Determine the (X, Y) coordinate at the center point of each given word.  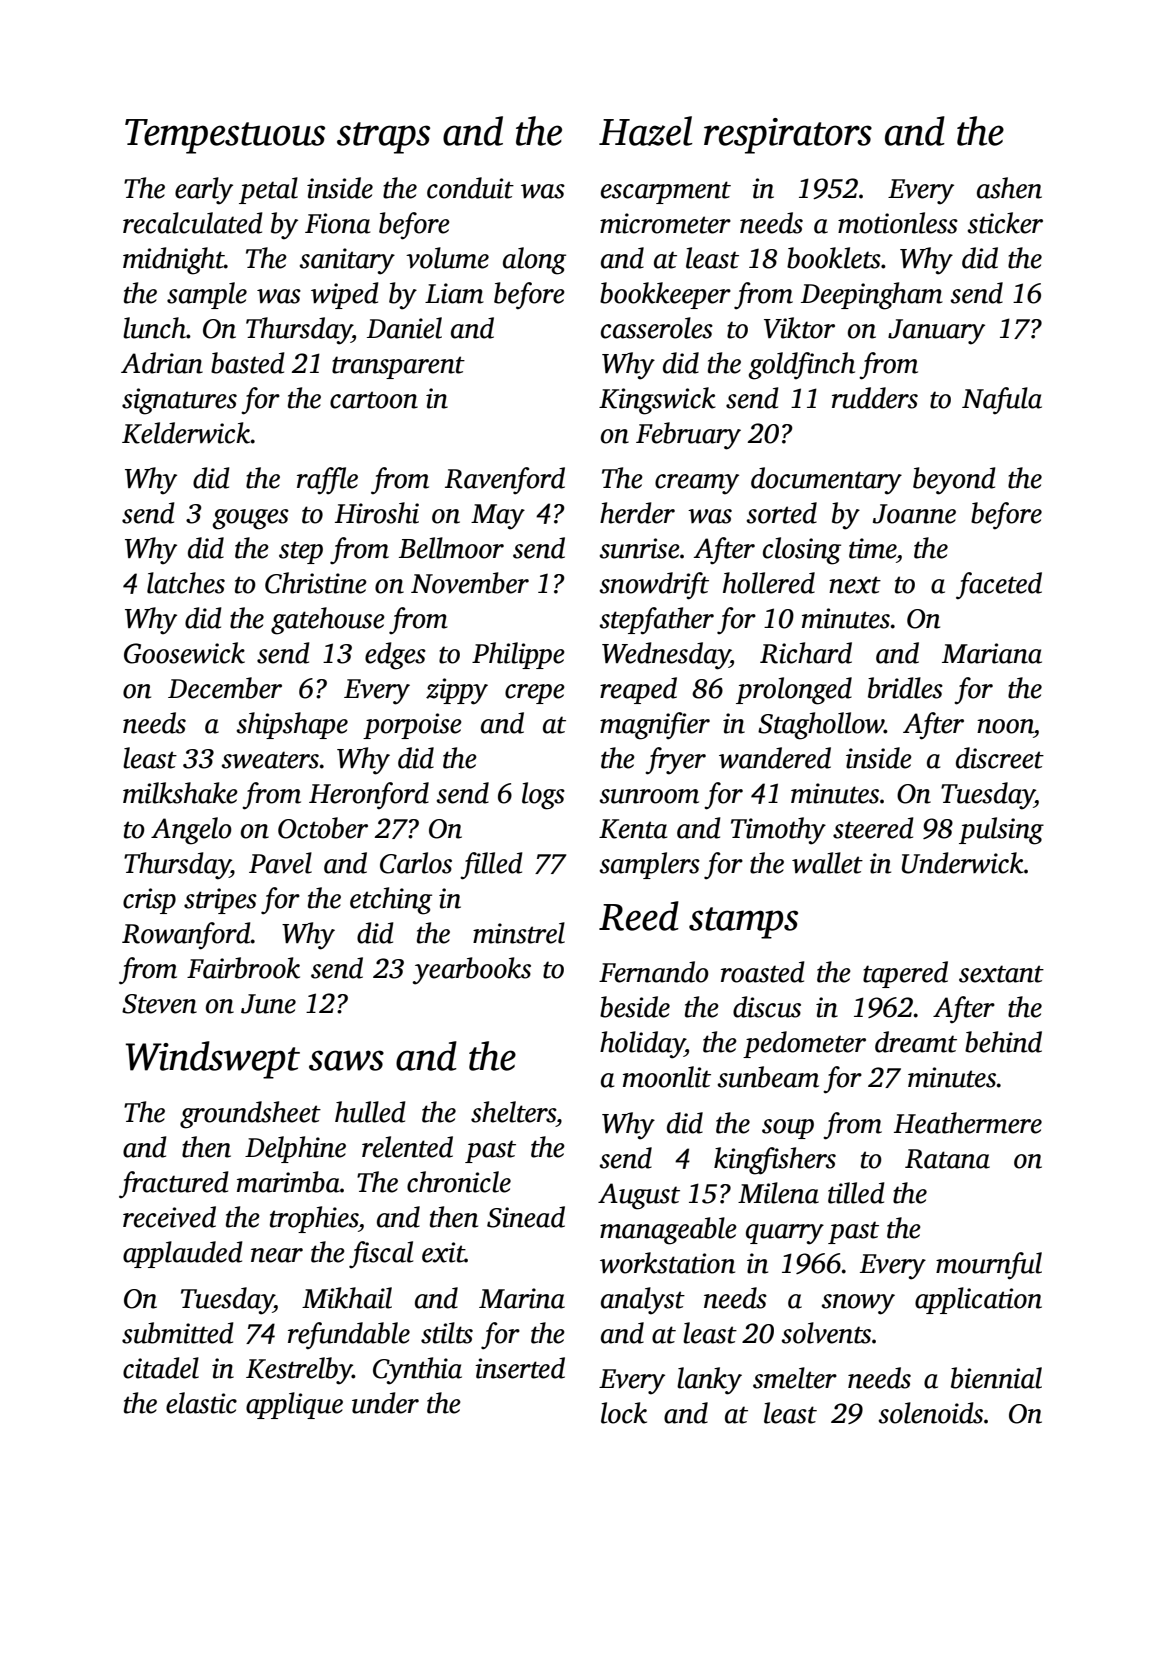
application (978, 1300)
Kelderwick (186, 433)
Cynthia (417, 1371)
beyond (954, 481)
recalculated (193, 223)
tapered (905, 974)
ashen (1009, 188)
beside (635, 1007)
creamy (697, 484)
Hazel (646, 131)
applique (294, 1405)
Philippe (518, 655)
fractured (174, 1185)
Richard (806, 653)
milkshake (180, 793)
